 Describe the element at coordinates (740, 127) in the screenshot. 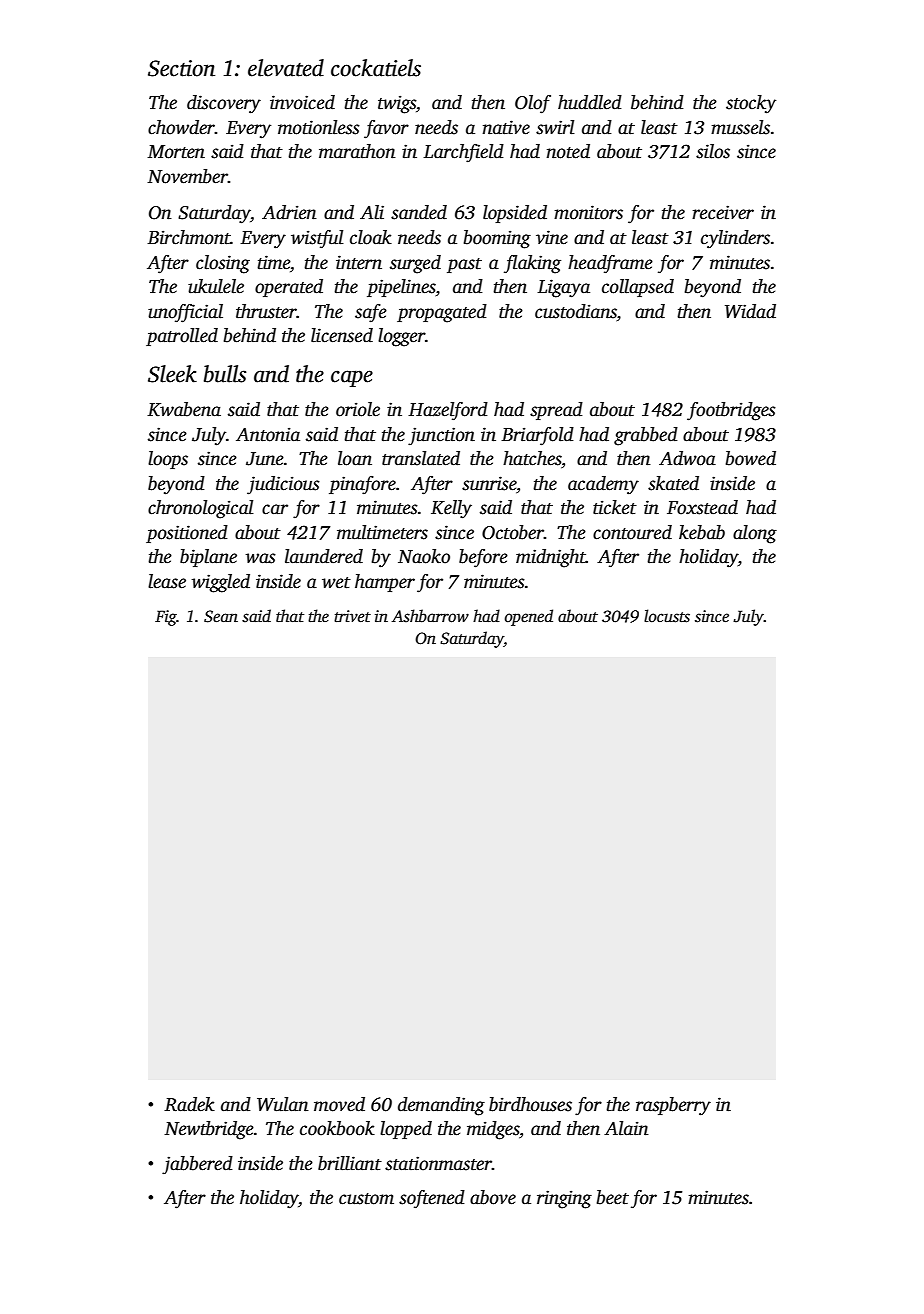

I see `mussels` at that location.
